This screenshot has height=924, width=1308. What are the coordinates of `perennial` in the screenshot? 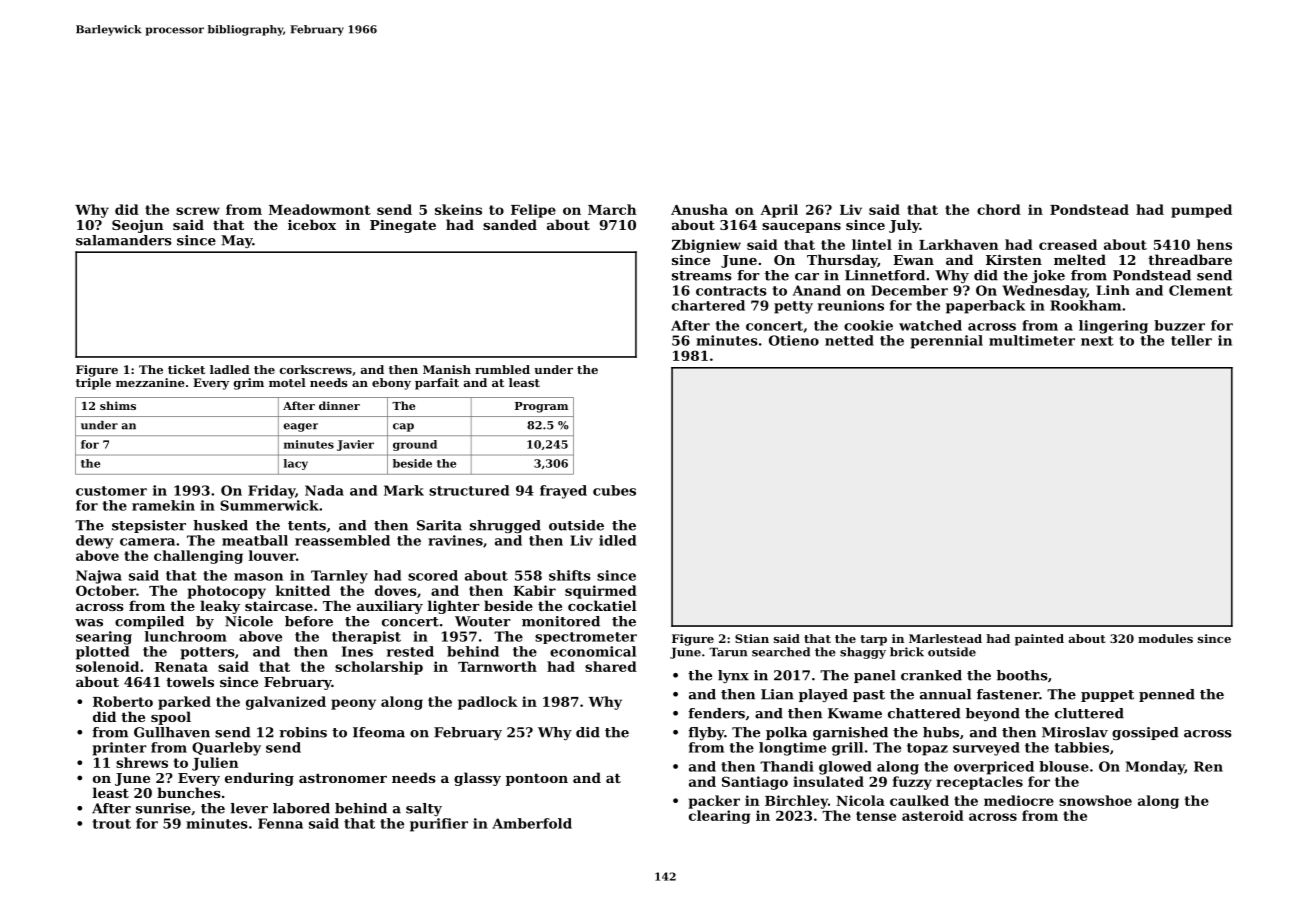 It's located at (947, 342).
